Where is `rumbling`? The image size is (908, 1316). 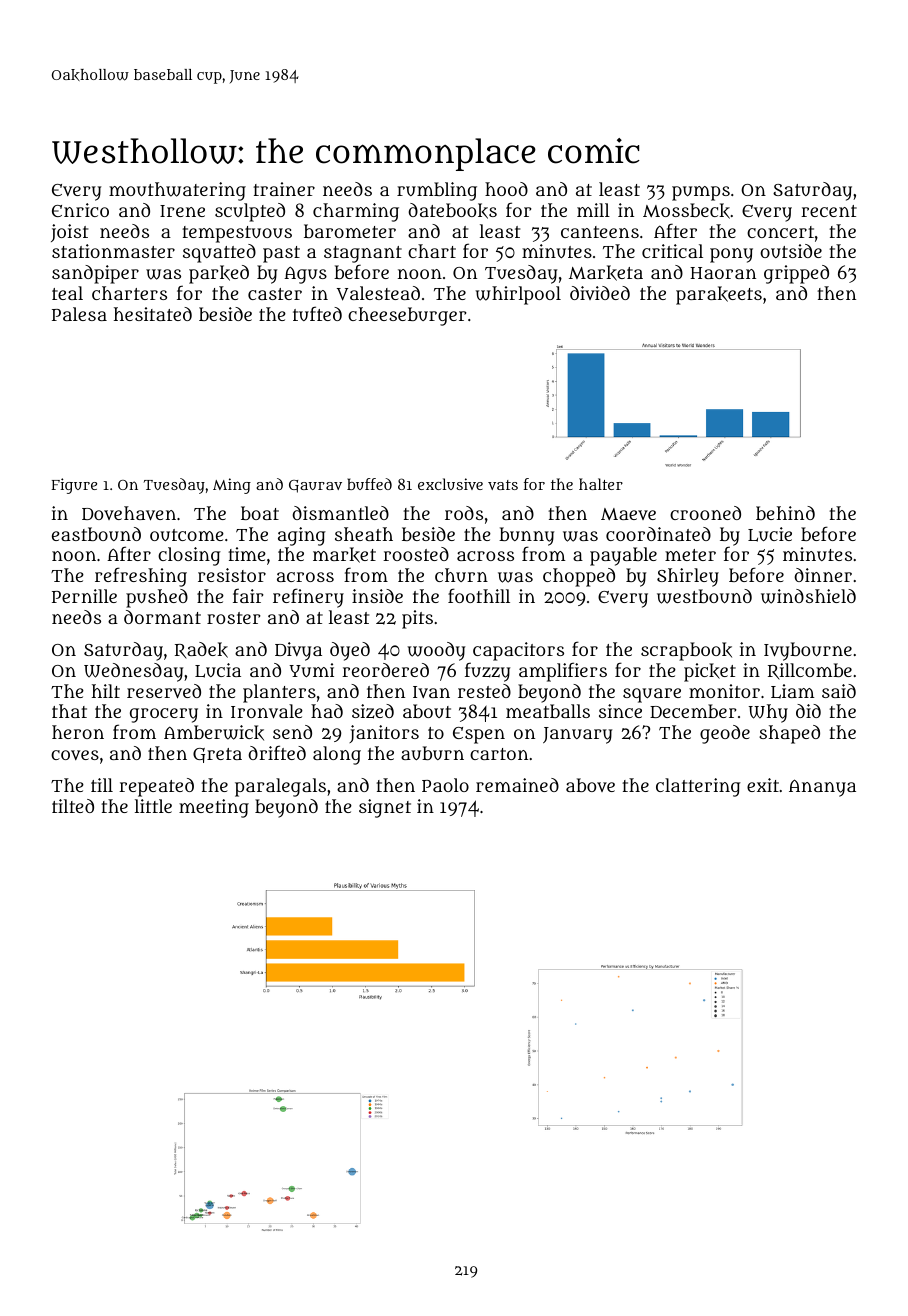 rumbling is located at coordinates (437, 191).
